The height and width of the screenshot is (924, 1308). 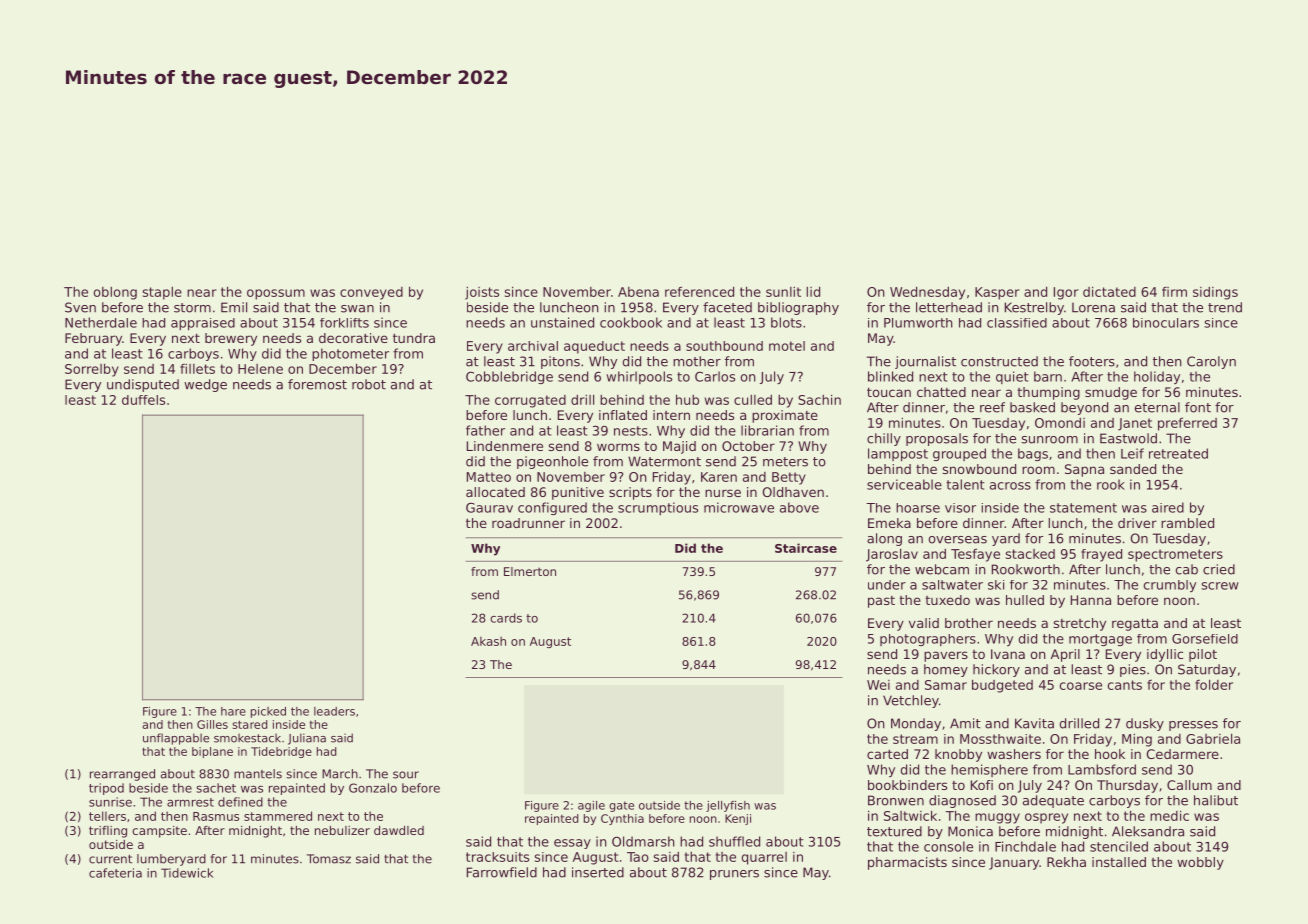 I want to click on Gorsefield, so click(x=1205, y=639).
